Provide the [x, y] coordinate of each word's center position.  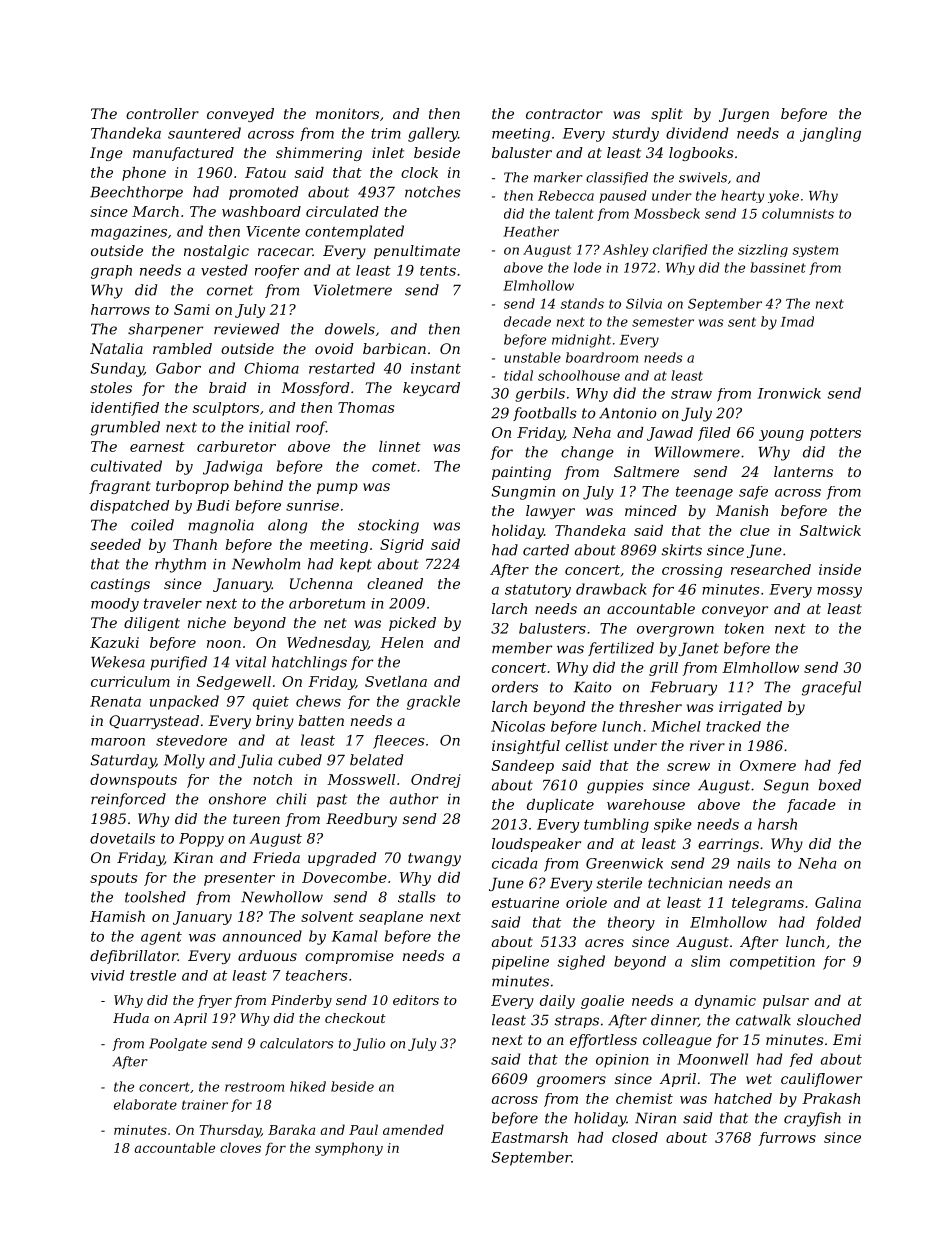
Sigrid [402, 546]
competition [772, 963]
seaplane [391, 918]
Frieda [276, 857]
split [667, 115]
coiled [152, 525]
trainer [205, 1105]
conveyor [735, 611]
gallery [433, 134]
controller [162, 113]
